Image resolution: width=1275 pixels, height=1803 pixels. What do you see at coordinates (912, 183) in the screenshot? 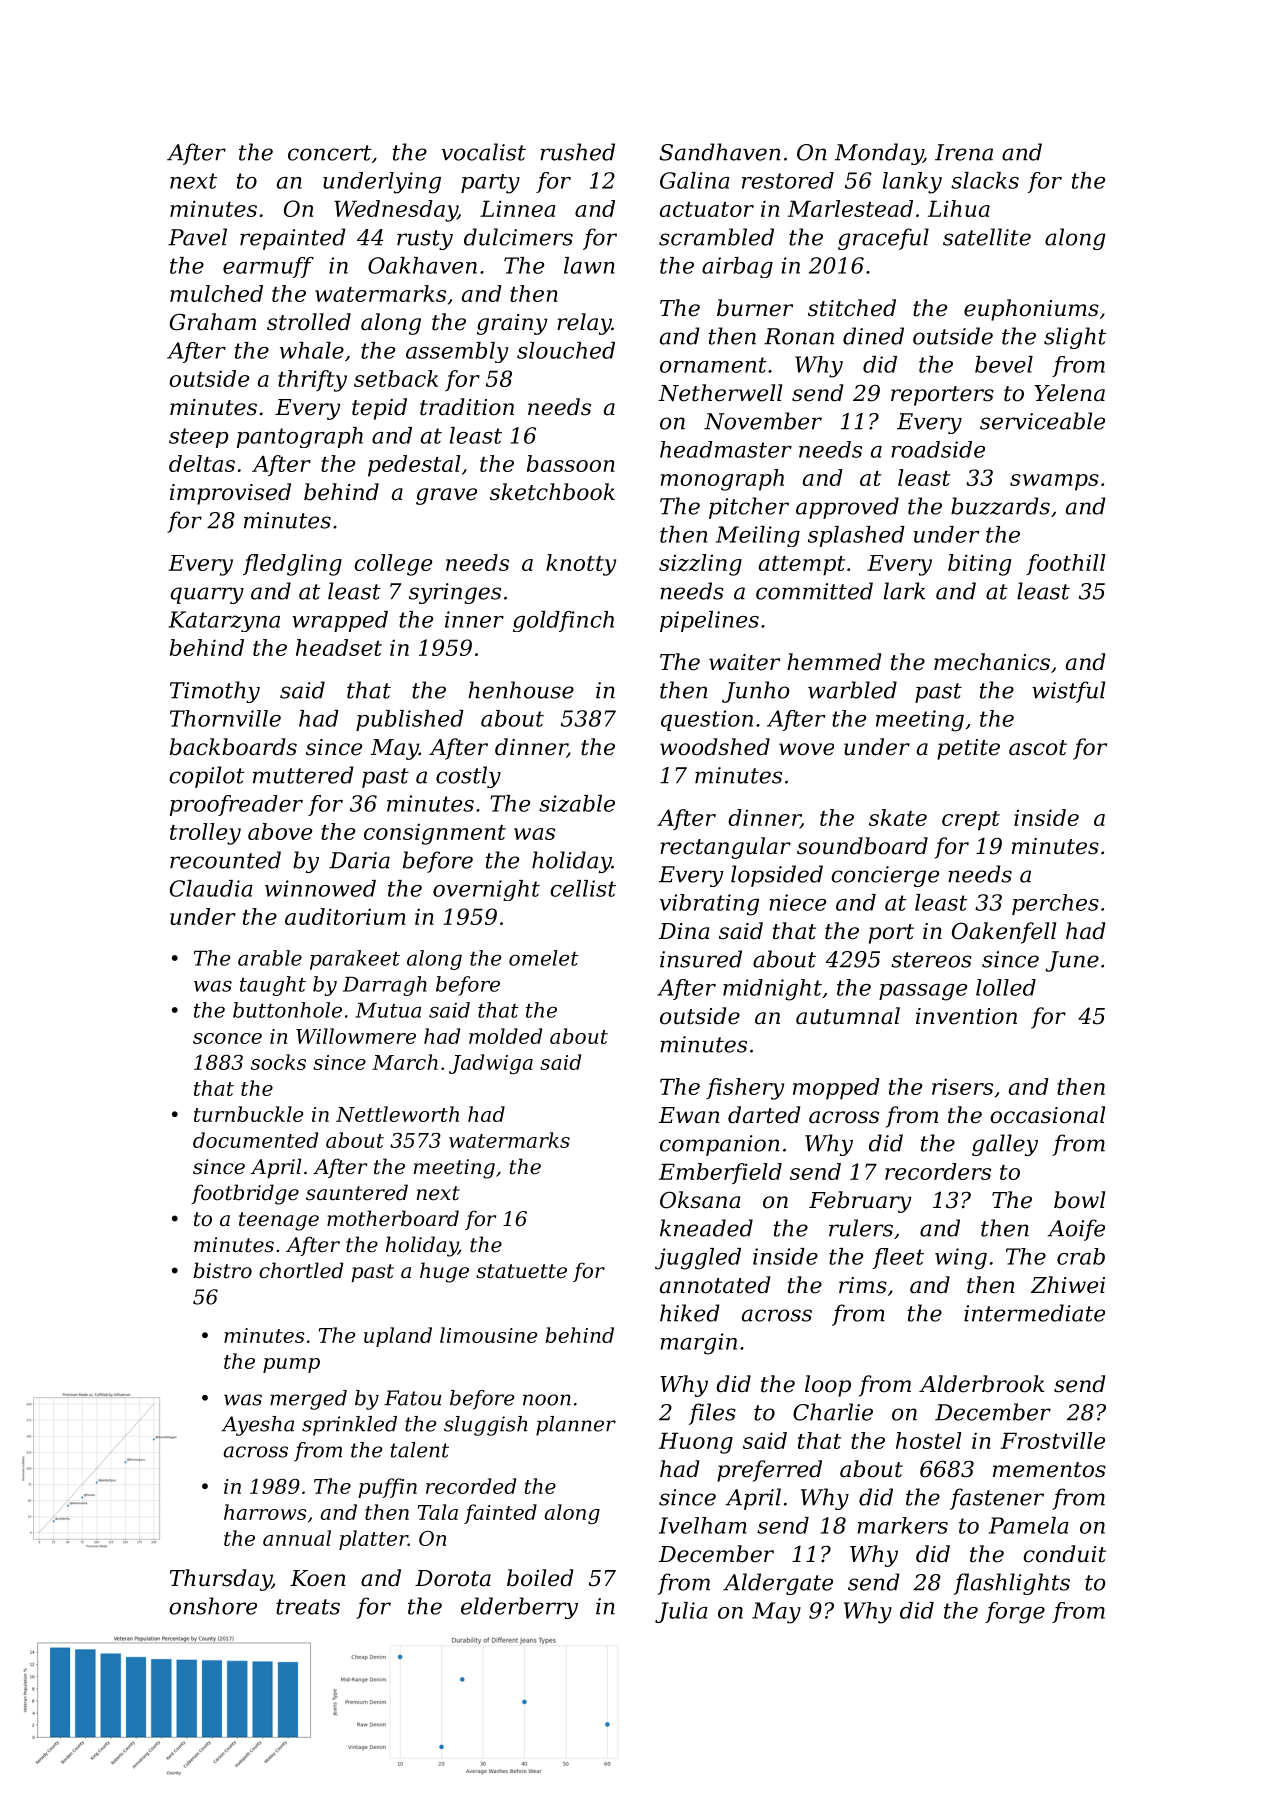
I see `lanky` at bounding box center [912, 183].
